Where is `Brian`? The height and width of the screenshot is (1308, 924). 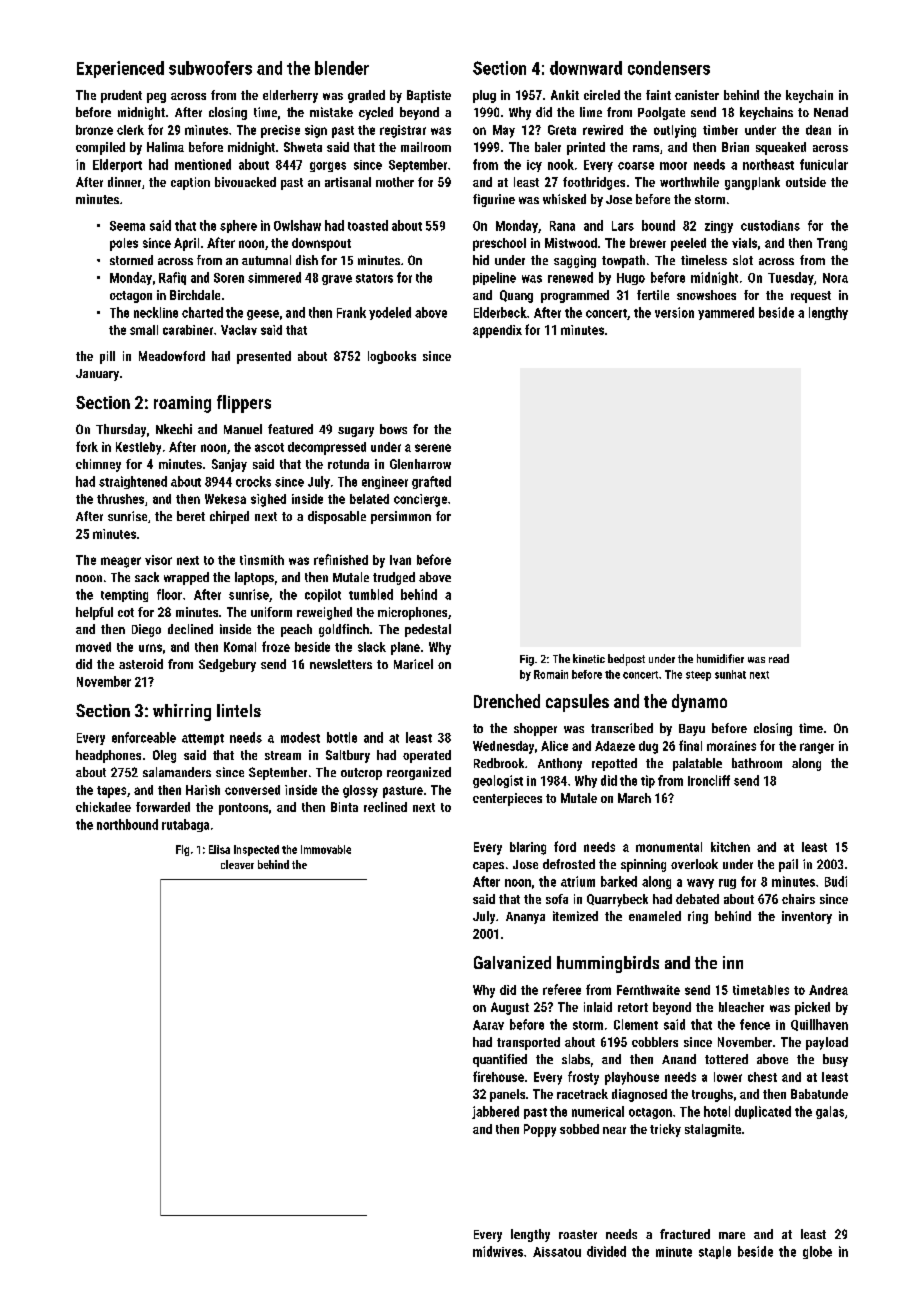 Brian is located at coordinates (735, 147).
